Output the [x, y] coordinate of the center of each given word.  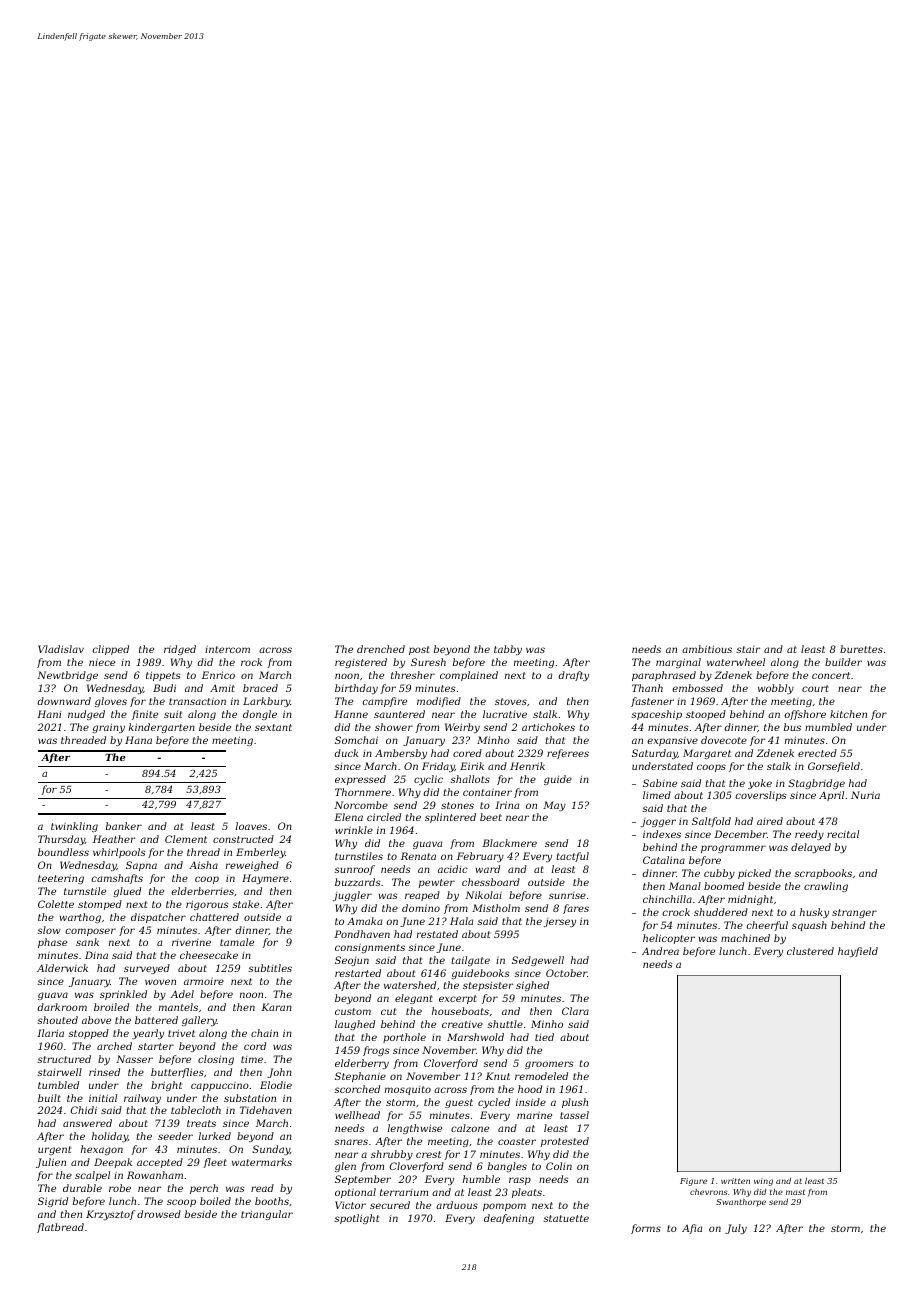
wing [763, 1182]
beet [491, 817]
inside [531, 1102]
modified [439, 702]
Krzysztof [110, 1215]
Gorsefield [834, 767]
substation [250, 1098]
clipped [110, 650]
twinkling [74, 827]
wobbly [776, 689]
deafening [509, 1219]
